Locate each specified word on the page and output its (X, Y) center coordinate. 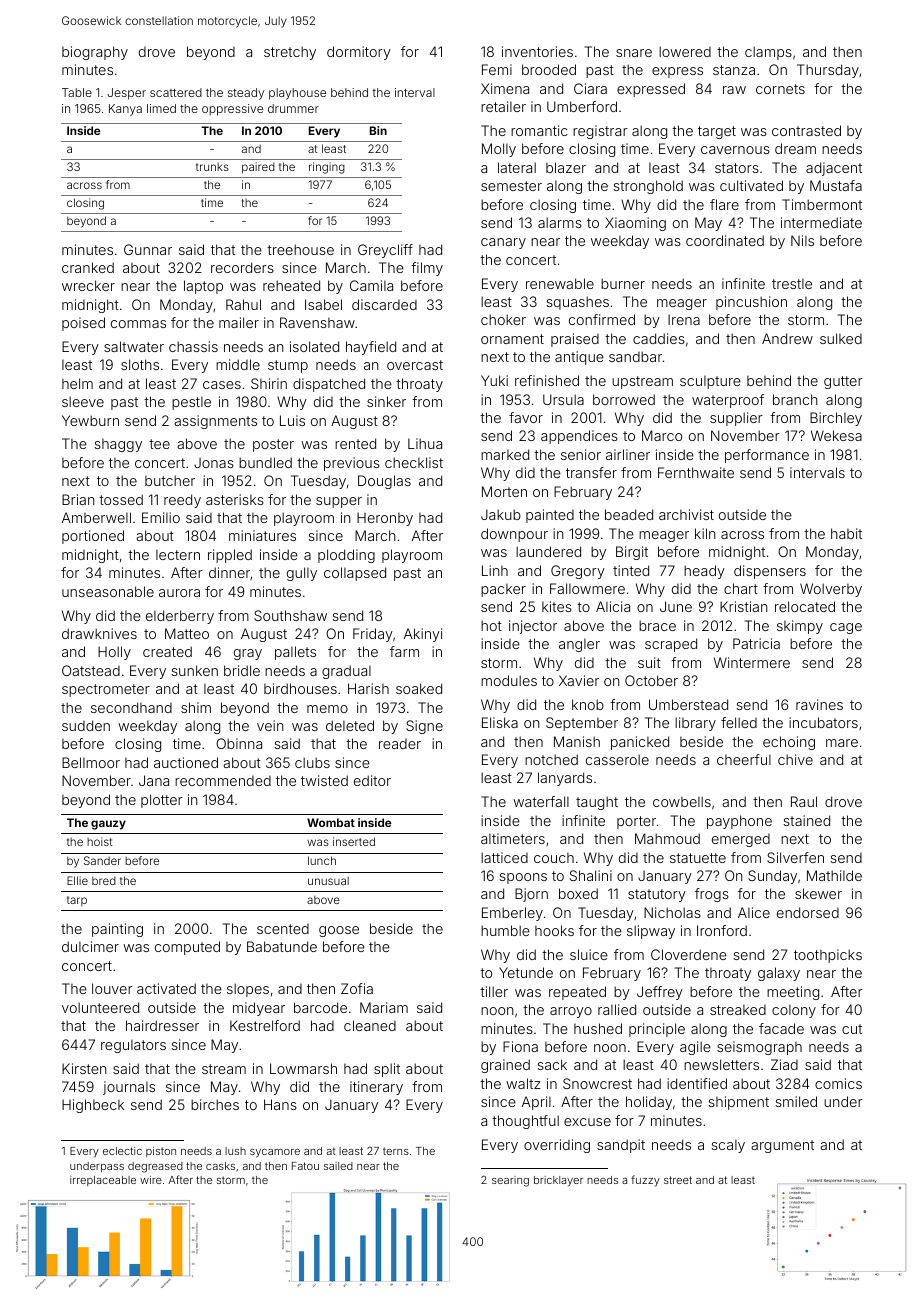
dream (795, 148)
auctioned (186, 762)
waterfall (541, 801)
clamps (768, 53)
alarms (560, 222)
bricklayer (558, 1181)
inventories (537, 51)
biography (95, 53)
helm (77, 383)
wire (151, 1180)
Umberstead (688, 704)
